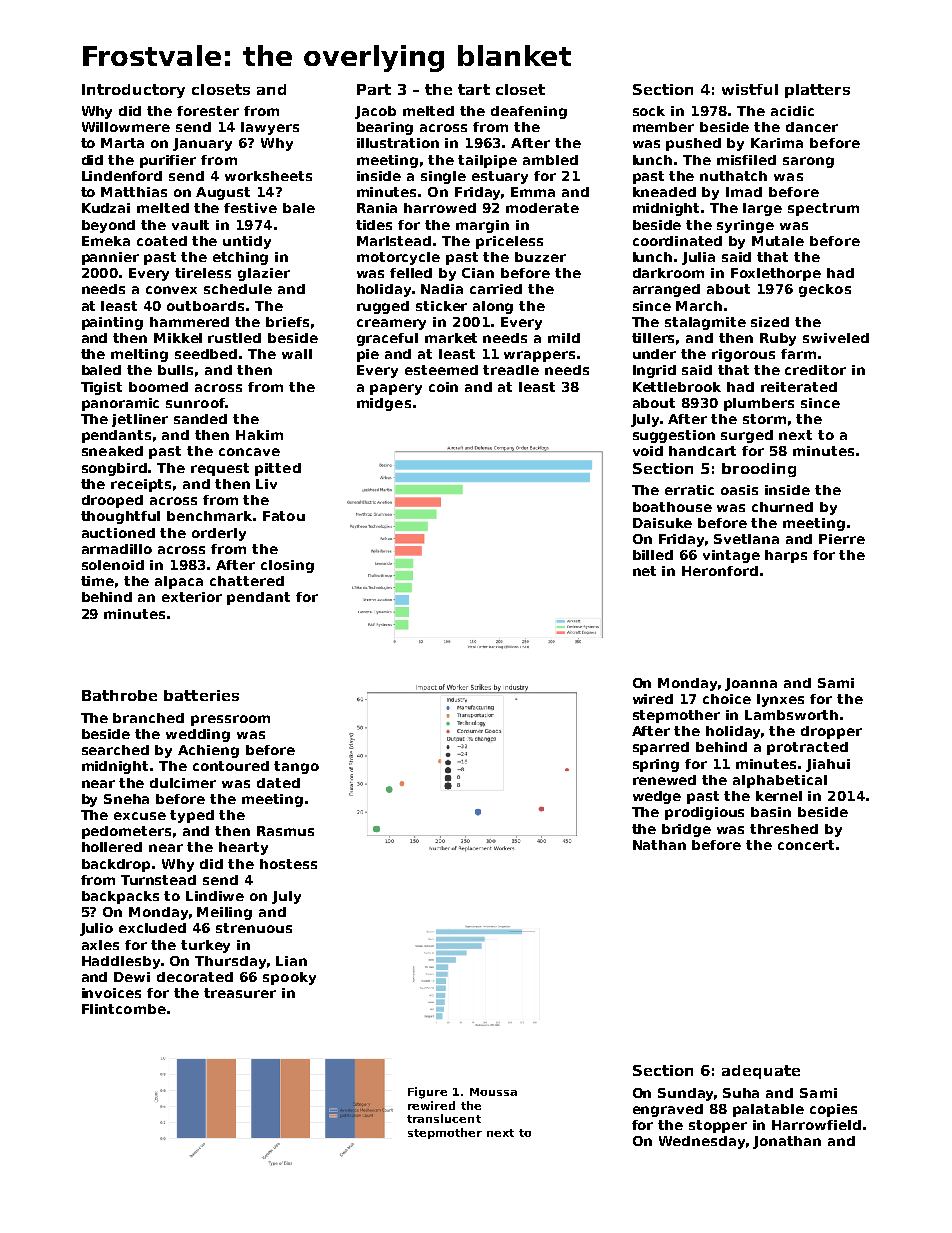 This screenshot has width=952, height=1233. I want to click on translucent, so click(444, 1118).
